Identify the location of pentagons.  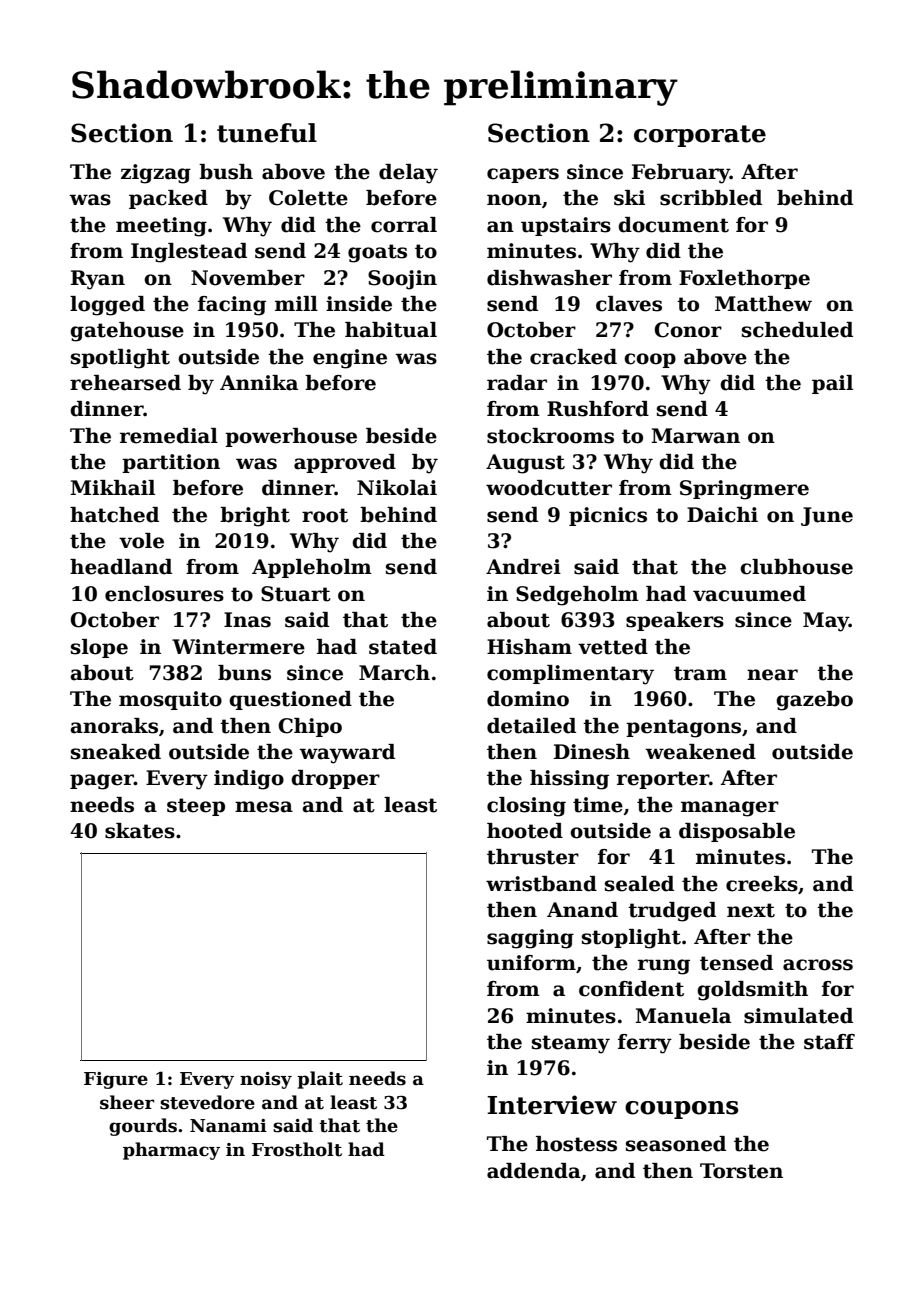
(683, 728).
